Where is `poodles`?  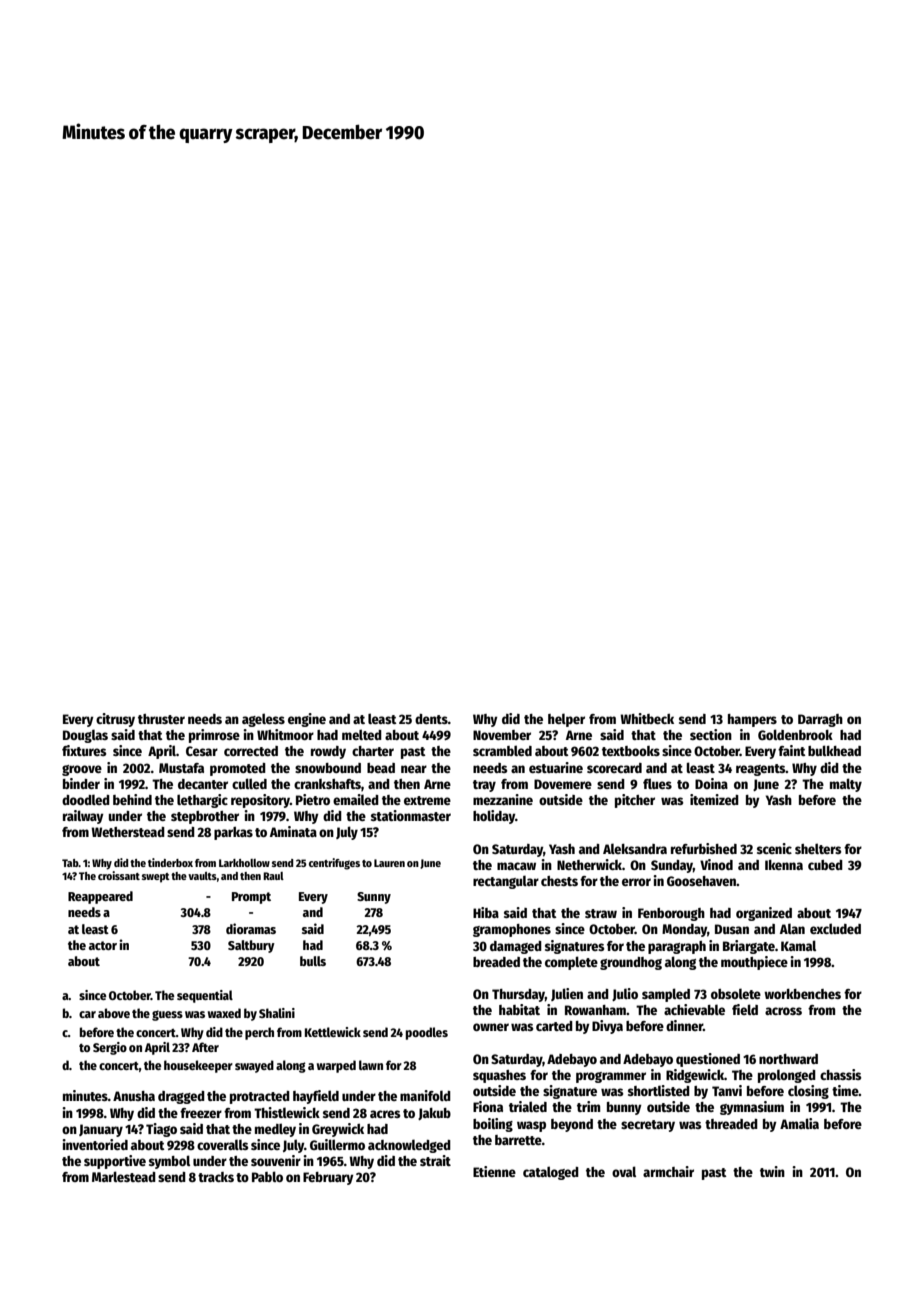 poodles is located at coordinates (427, 1033).
